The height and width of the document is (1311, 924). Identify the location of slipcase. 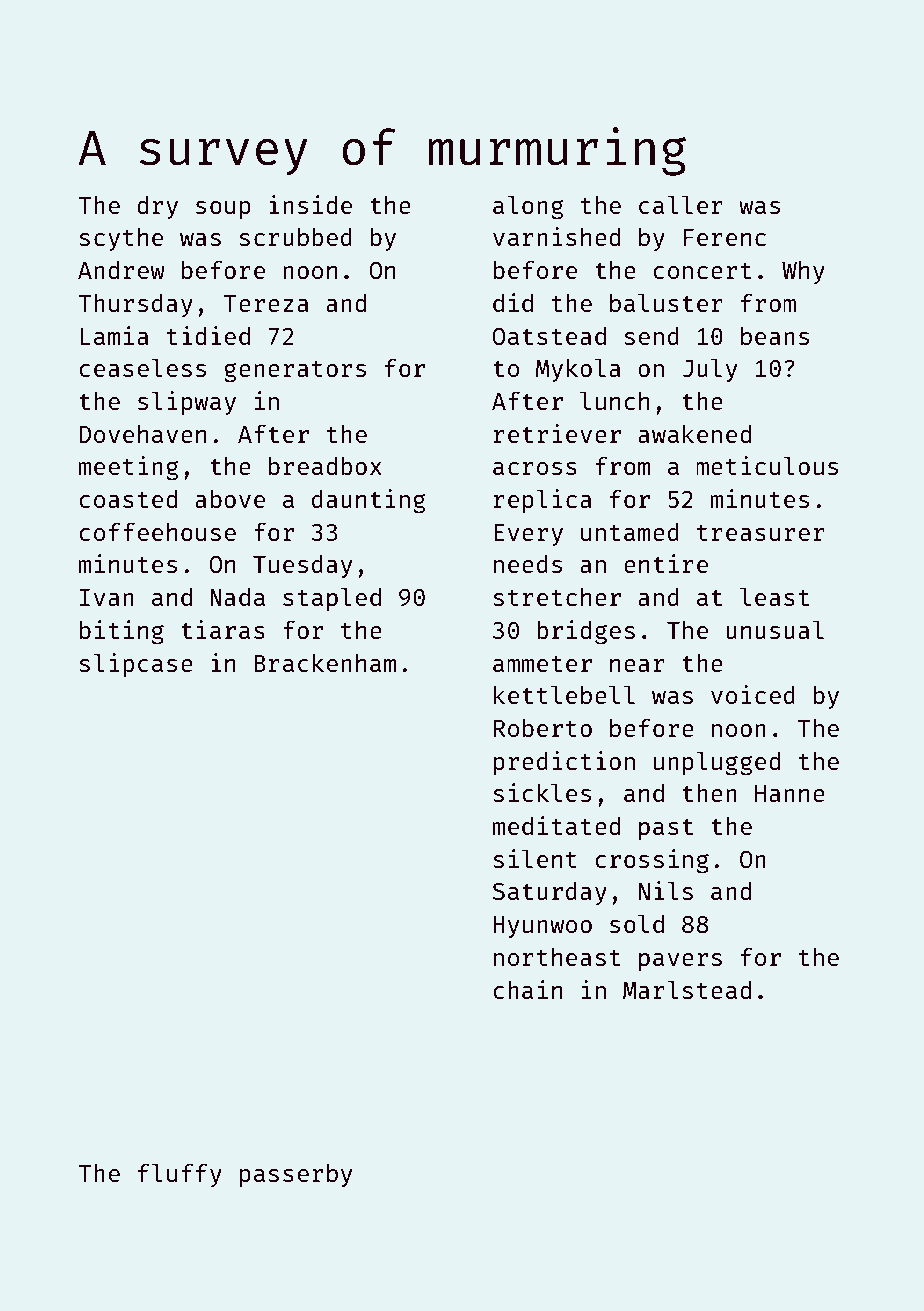
(136, 665).
